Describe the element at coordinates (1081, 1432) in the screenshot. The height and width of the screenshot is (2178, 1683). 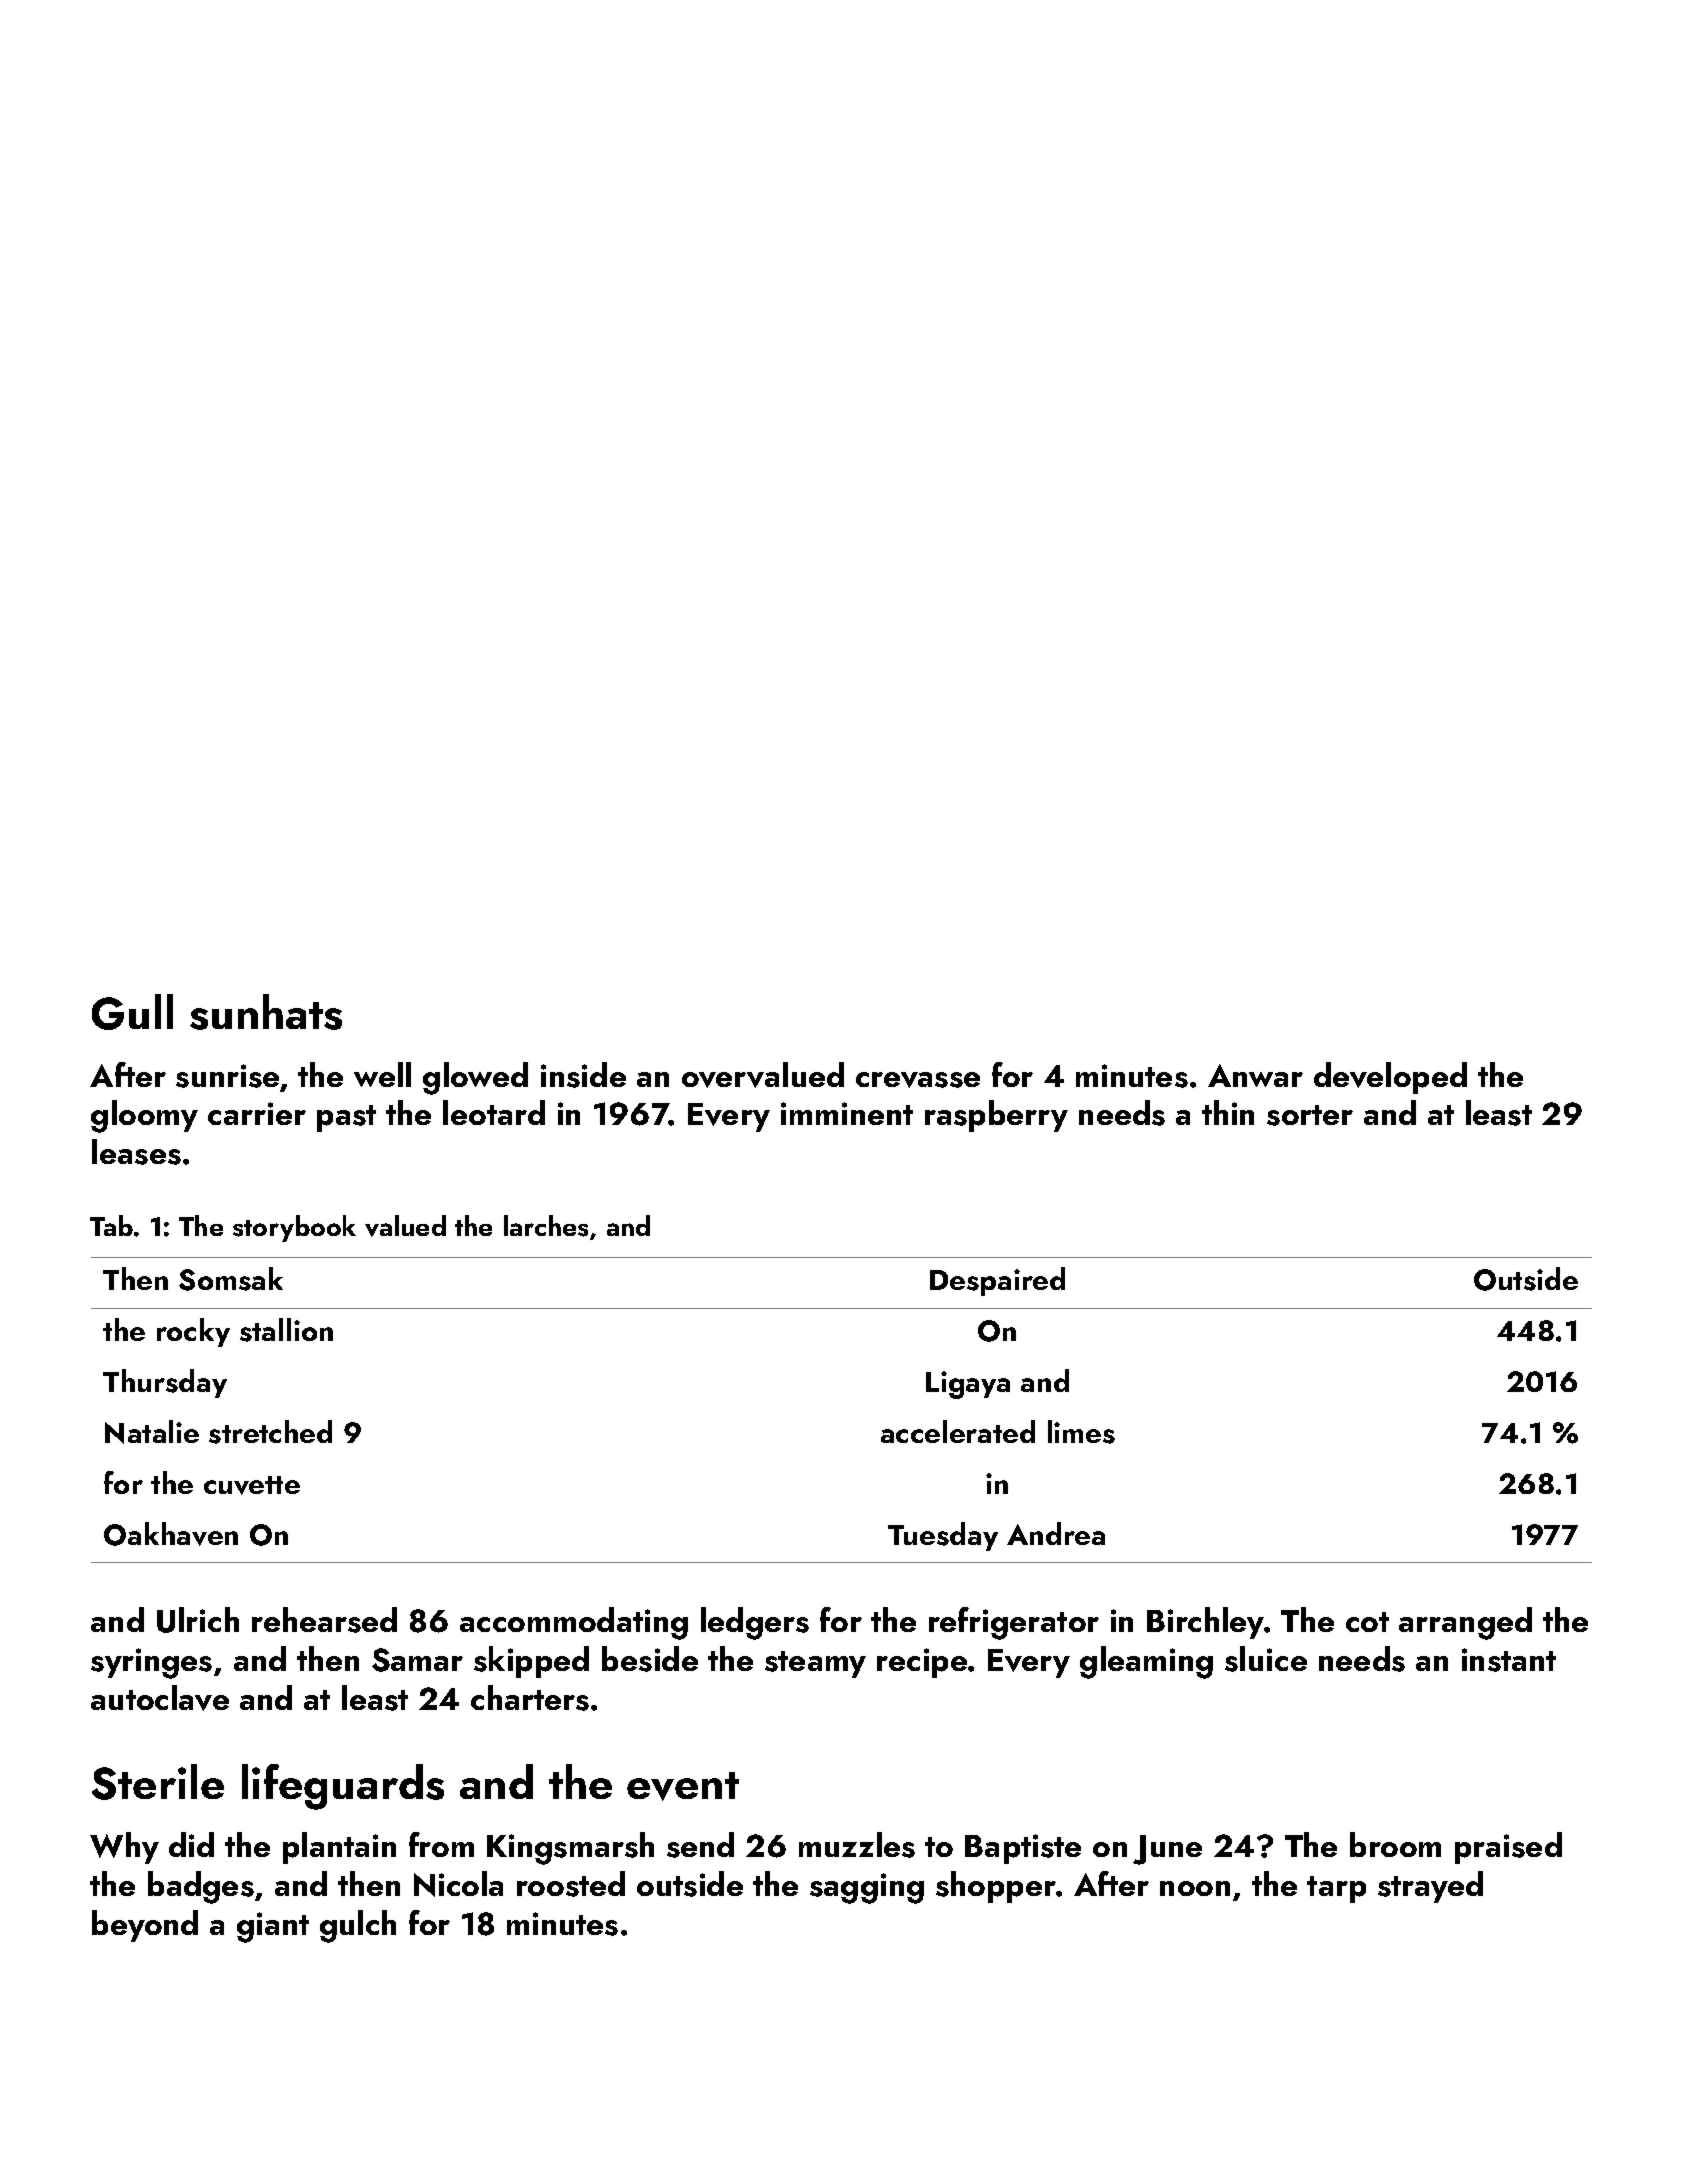
I see `limes` at that location.
